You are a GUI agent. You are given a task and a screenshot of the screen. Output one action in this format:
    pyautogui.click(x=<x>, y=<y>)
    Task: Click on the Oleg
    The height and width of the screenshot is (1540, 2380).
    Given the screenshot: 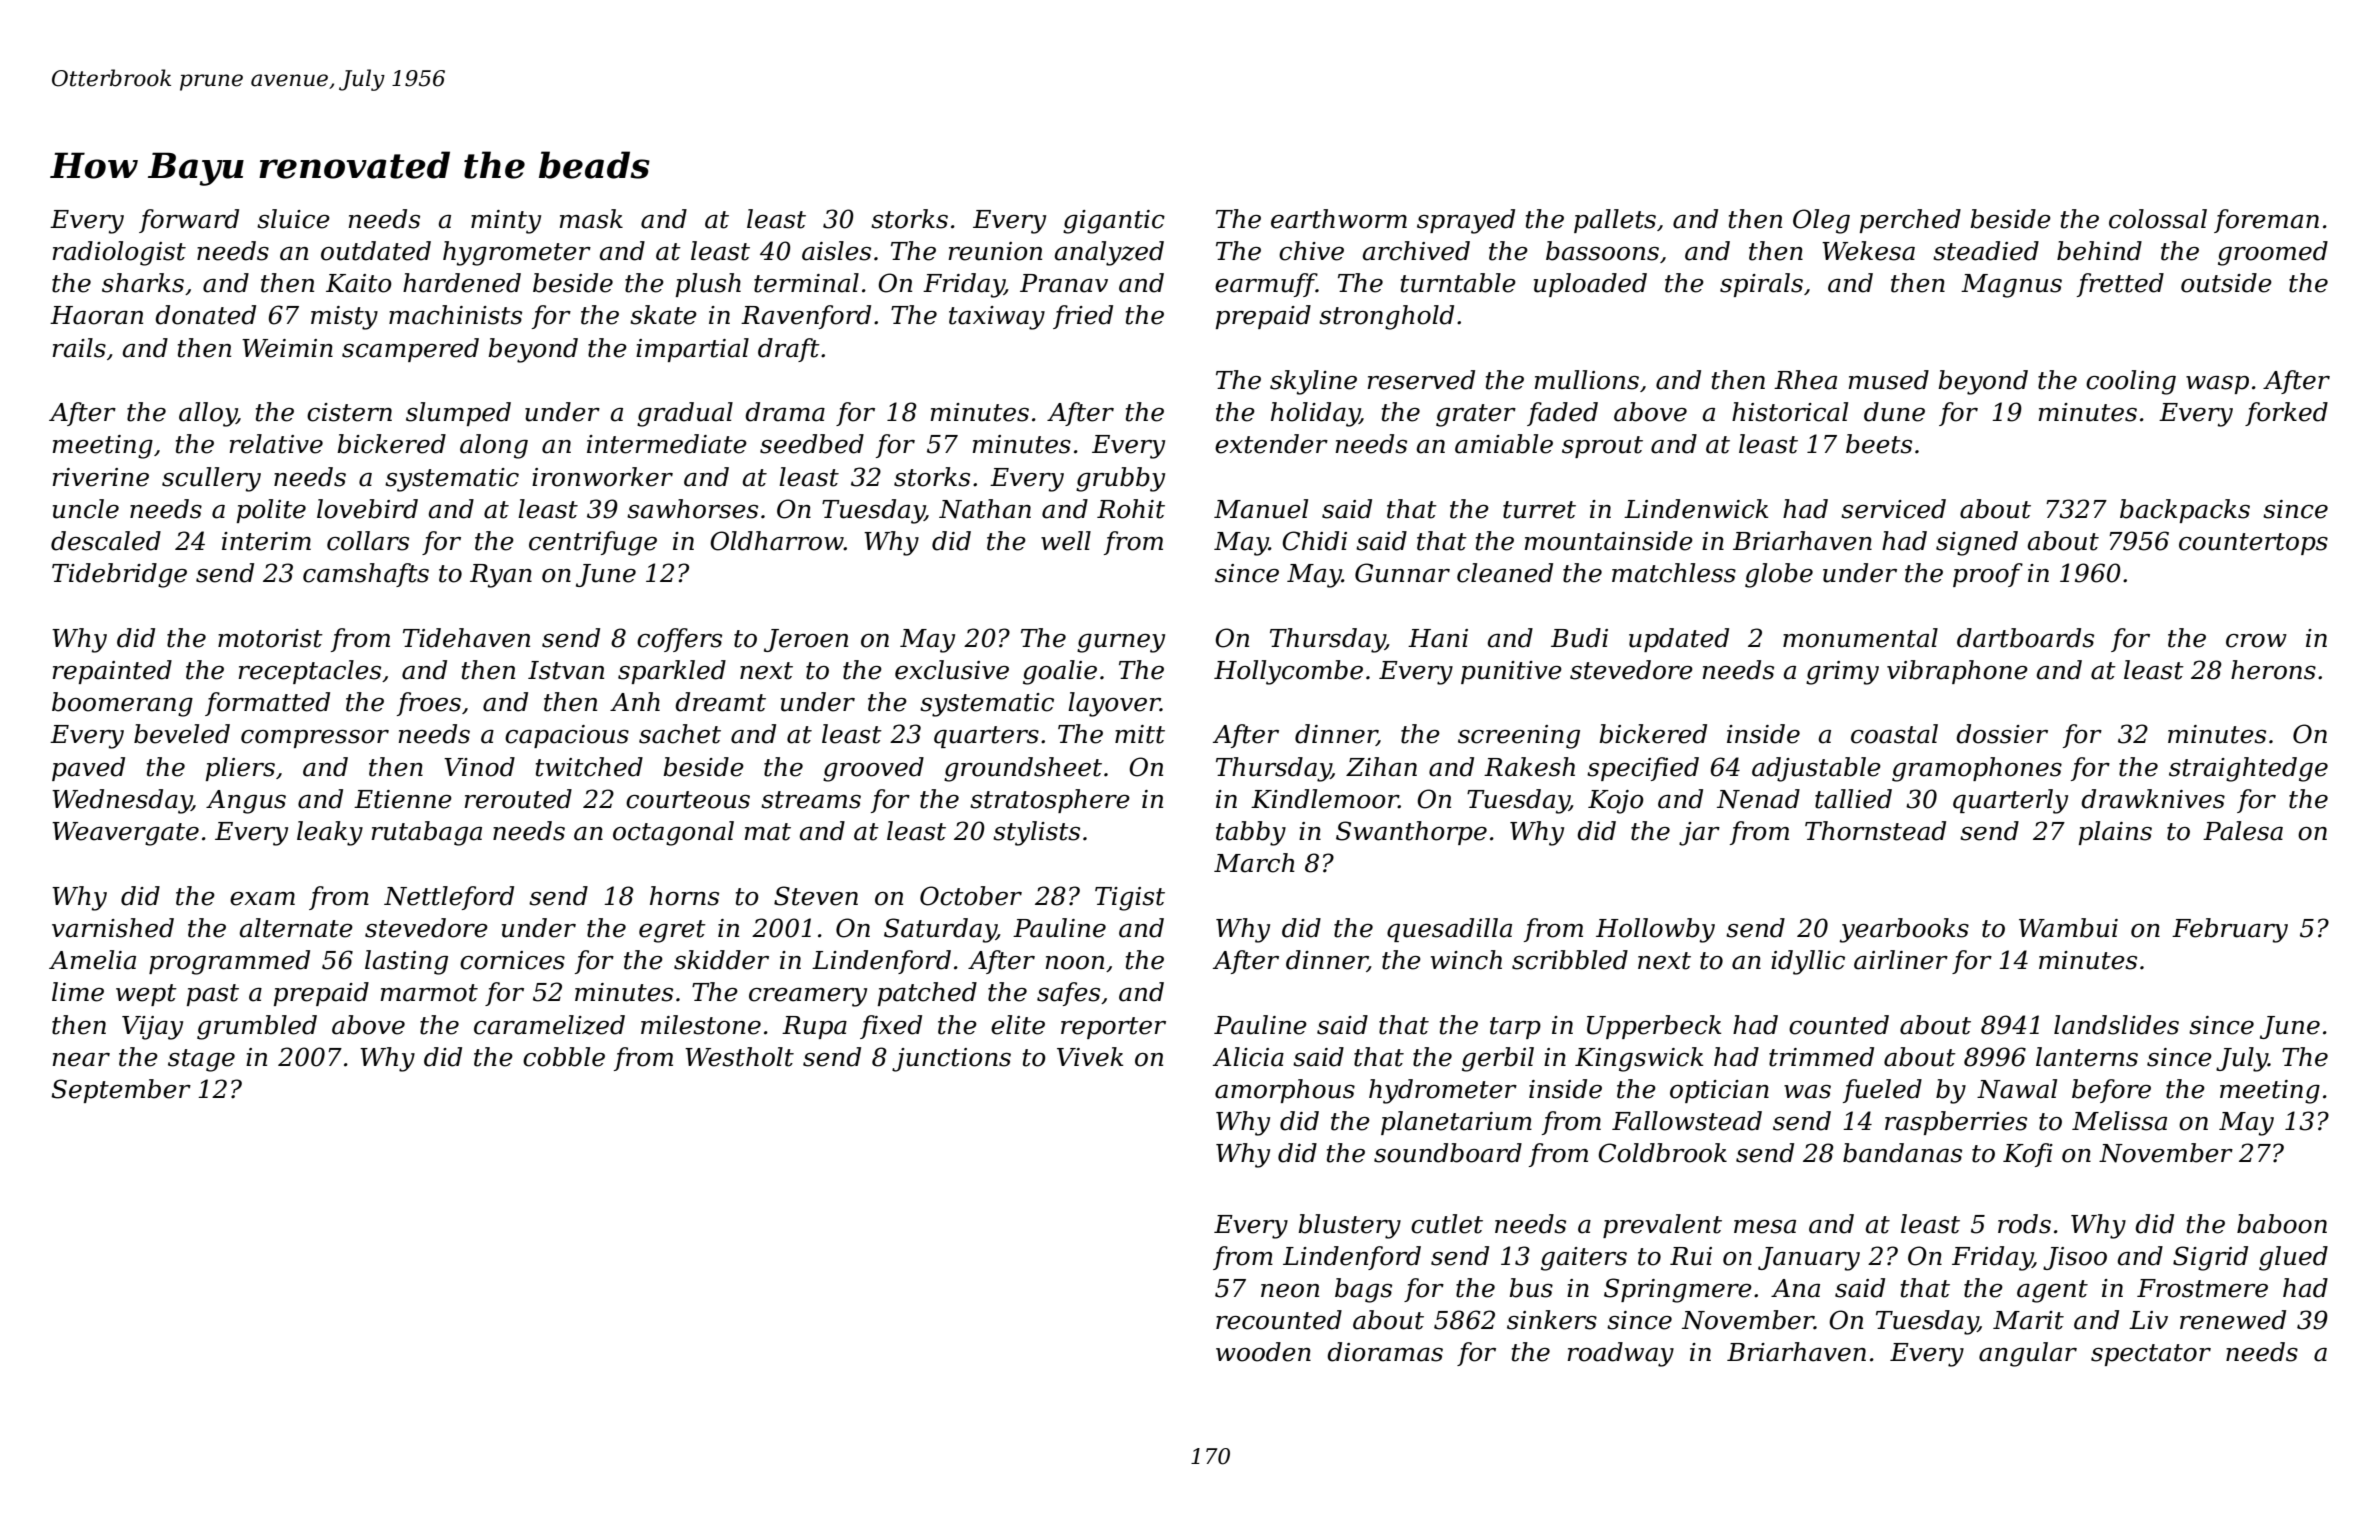 What is the action you would take?
    pyautogui.click(x=1821, y=221)
